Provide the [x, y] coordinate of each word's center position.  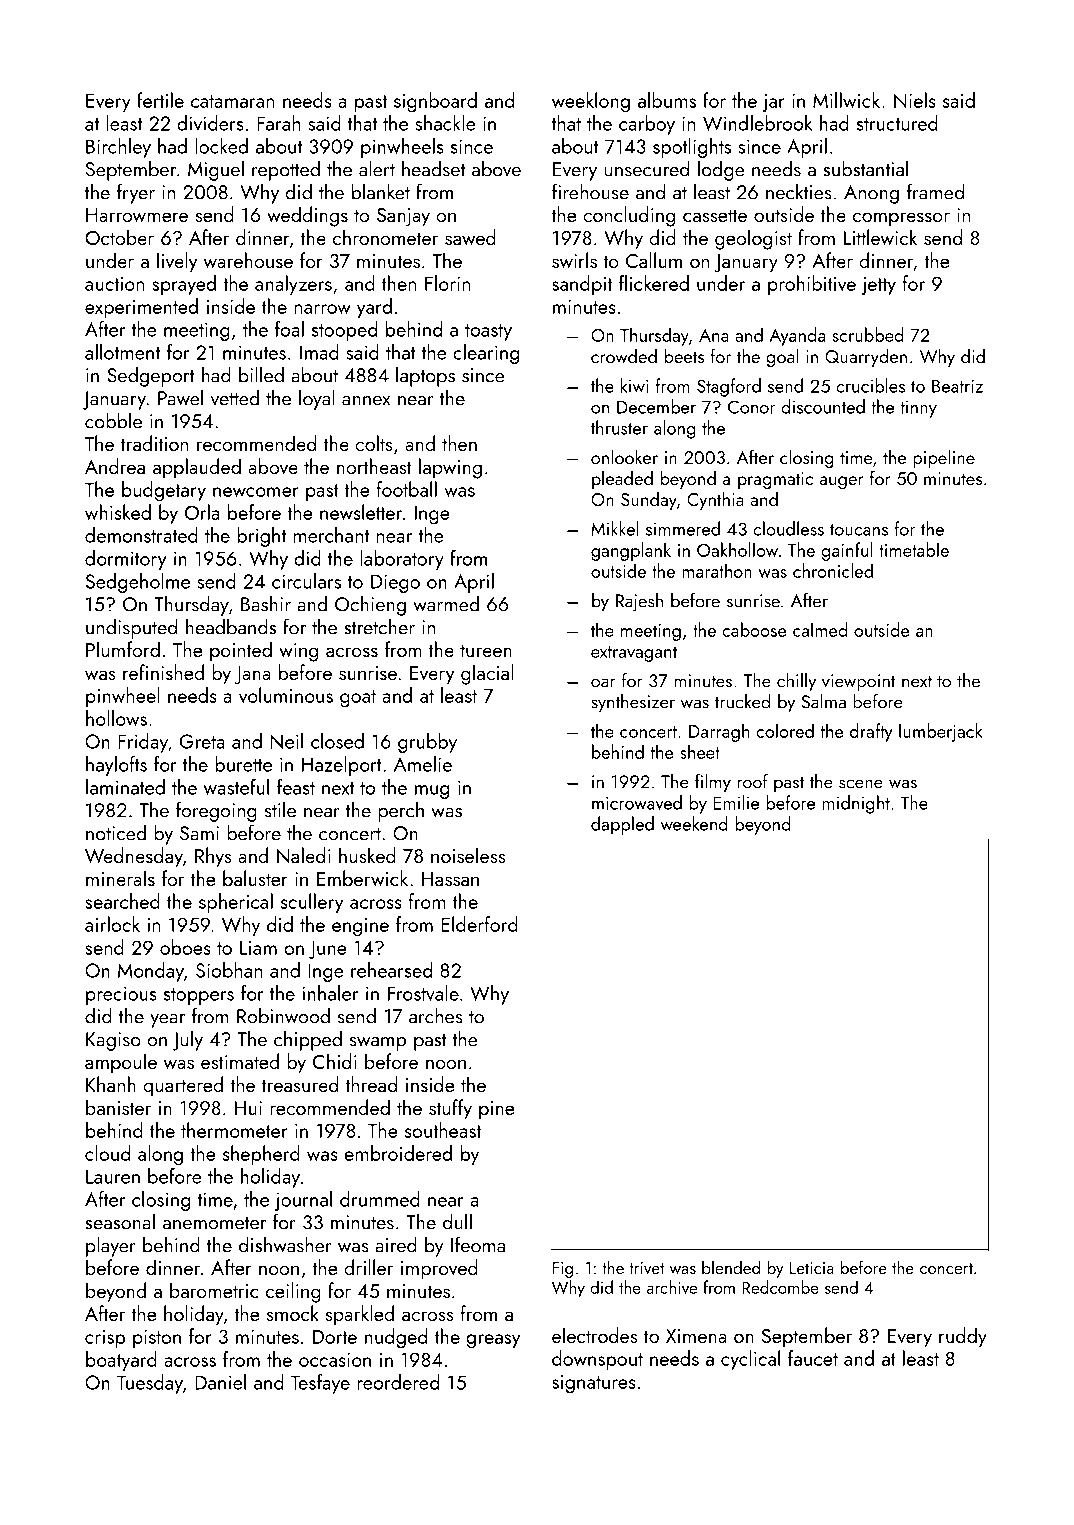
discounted [823, 406]
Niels [915, 100]
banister [118, 1107]
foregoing [216, 811]
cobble [113, 420]
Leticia [812, 1268]
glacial [487, 674]
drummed [380, 1199]
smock [293, 1313]
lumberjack [940, 732]
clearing [486, 354]
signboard [435, 102]
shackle [445, 123]
